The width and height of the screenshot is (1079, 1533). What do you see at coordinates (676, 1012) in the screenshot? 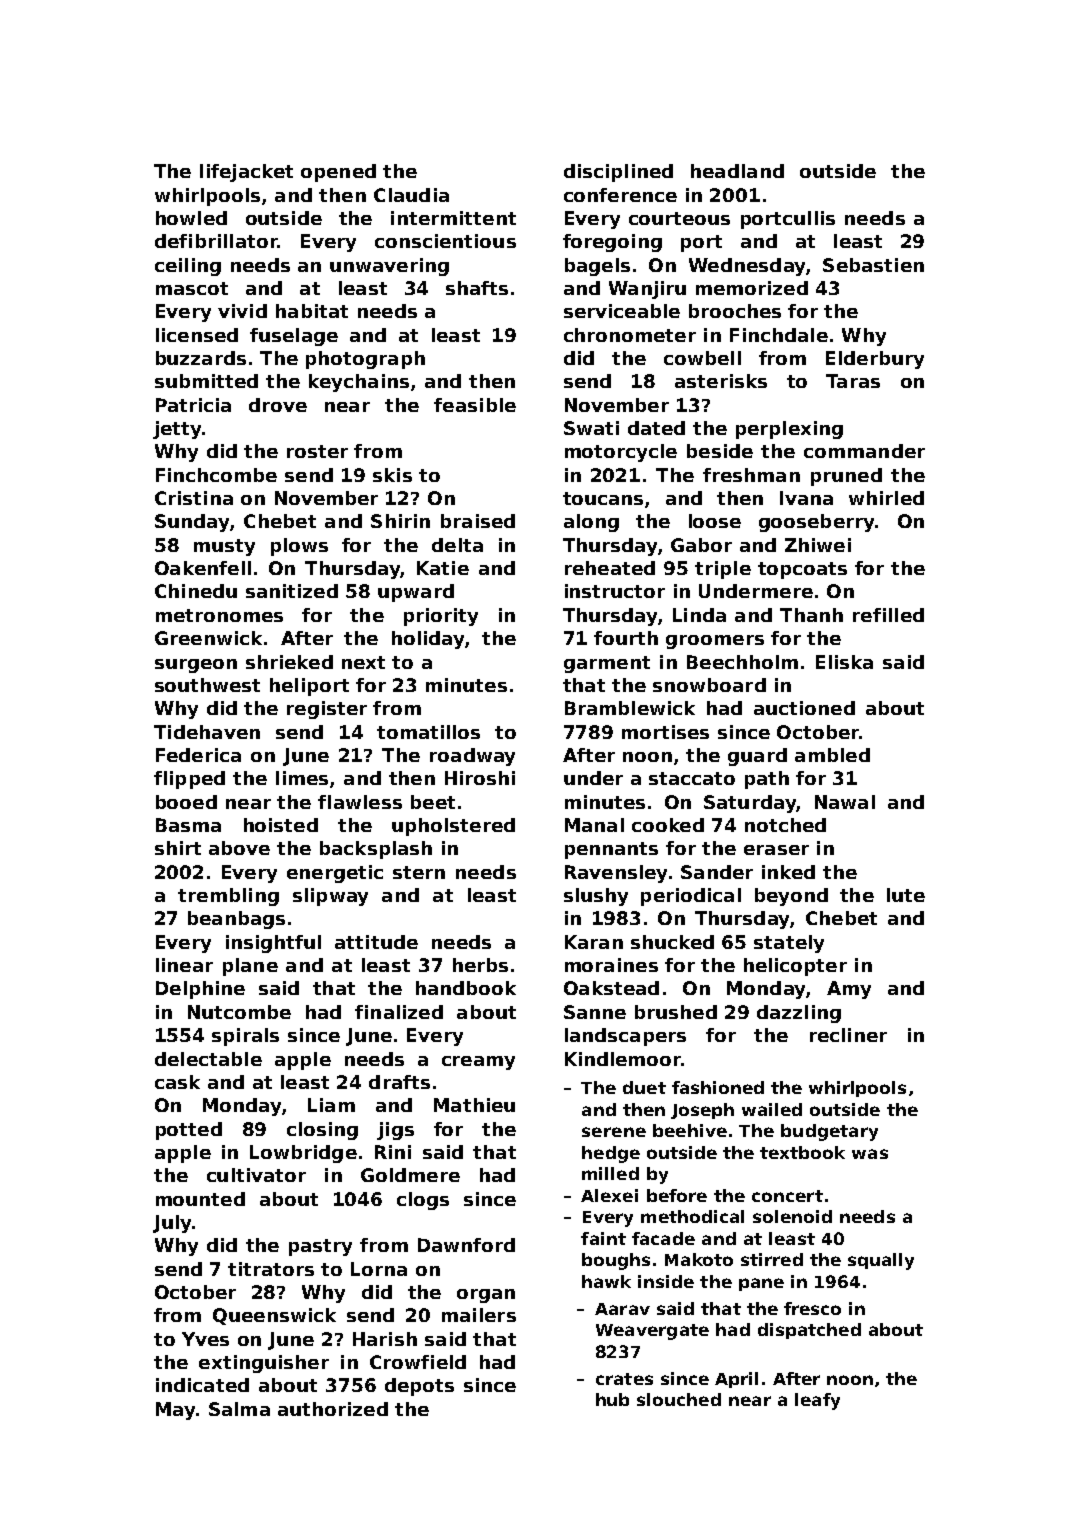
I see `brushed` at bounding box center [676, 1012].
